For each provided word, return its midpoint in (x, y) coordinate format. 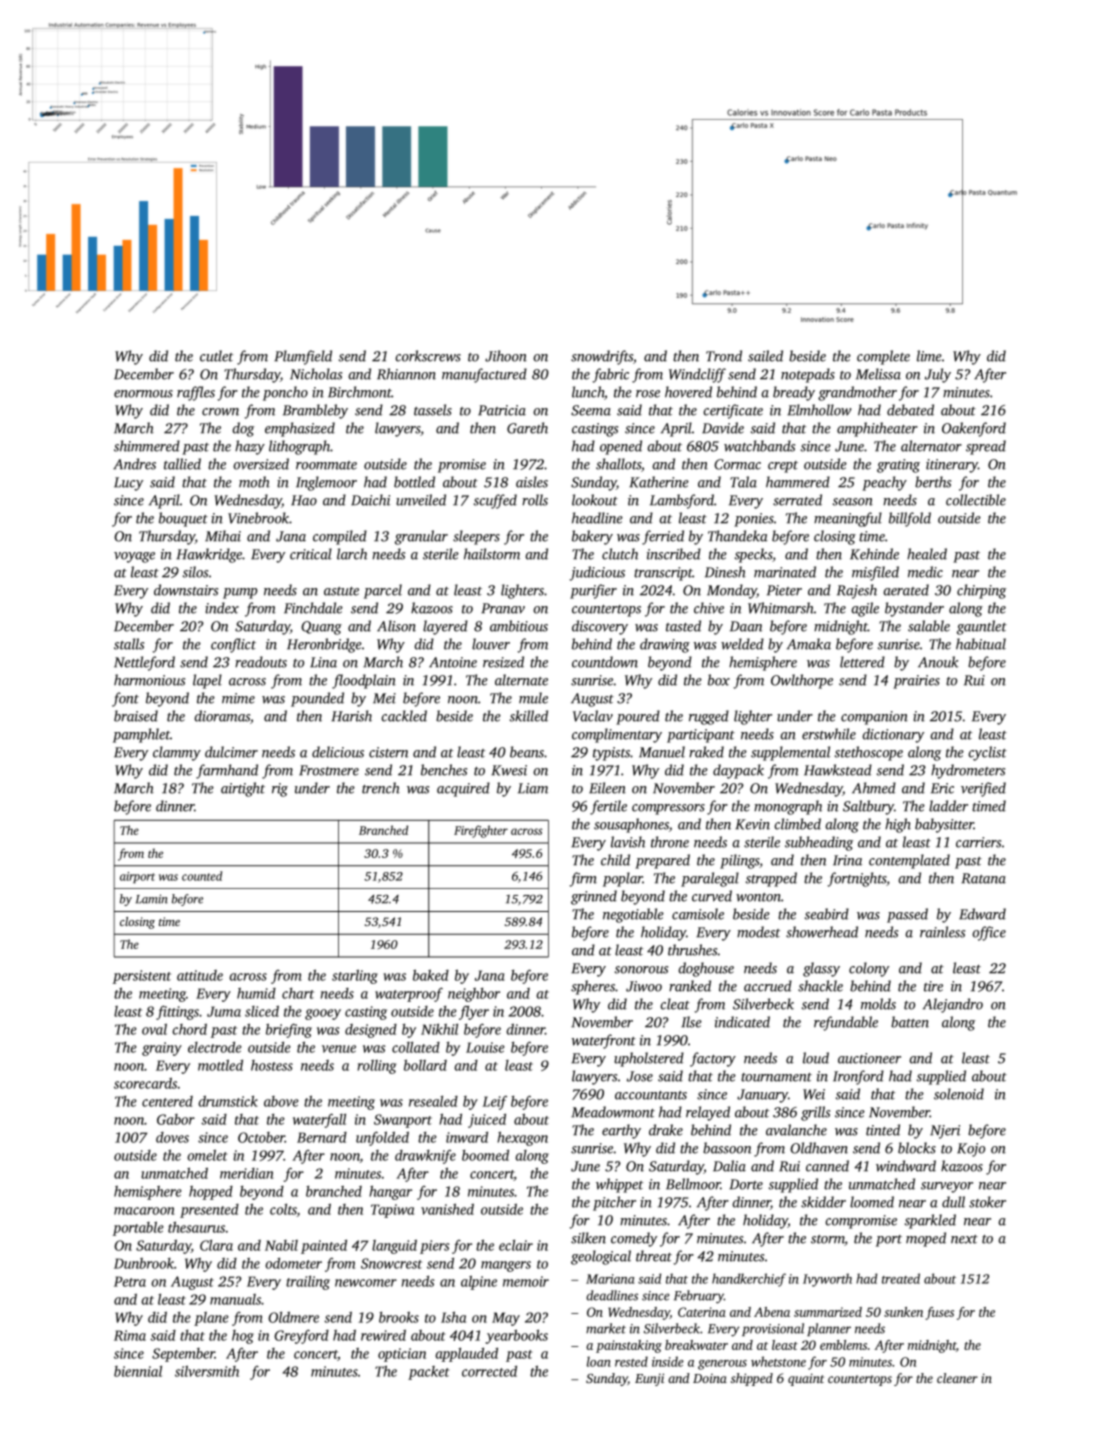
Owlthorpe (802, 681)
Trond (724, 356)
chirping (981, 591)
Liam (533, 788)
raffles (196, 393)
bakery (592, 537)
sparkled (930, 1221)
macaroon (144, 1211)
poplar (623, 879)
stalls (129, 644)
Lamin (152, 899)
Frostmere (329, 770)
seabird (827, 914)
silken (588, 1238)
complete (883, 357)
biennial (138, 1371)
